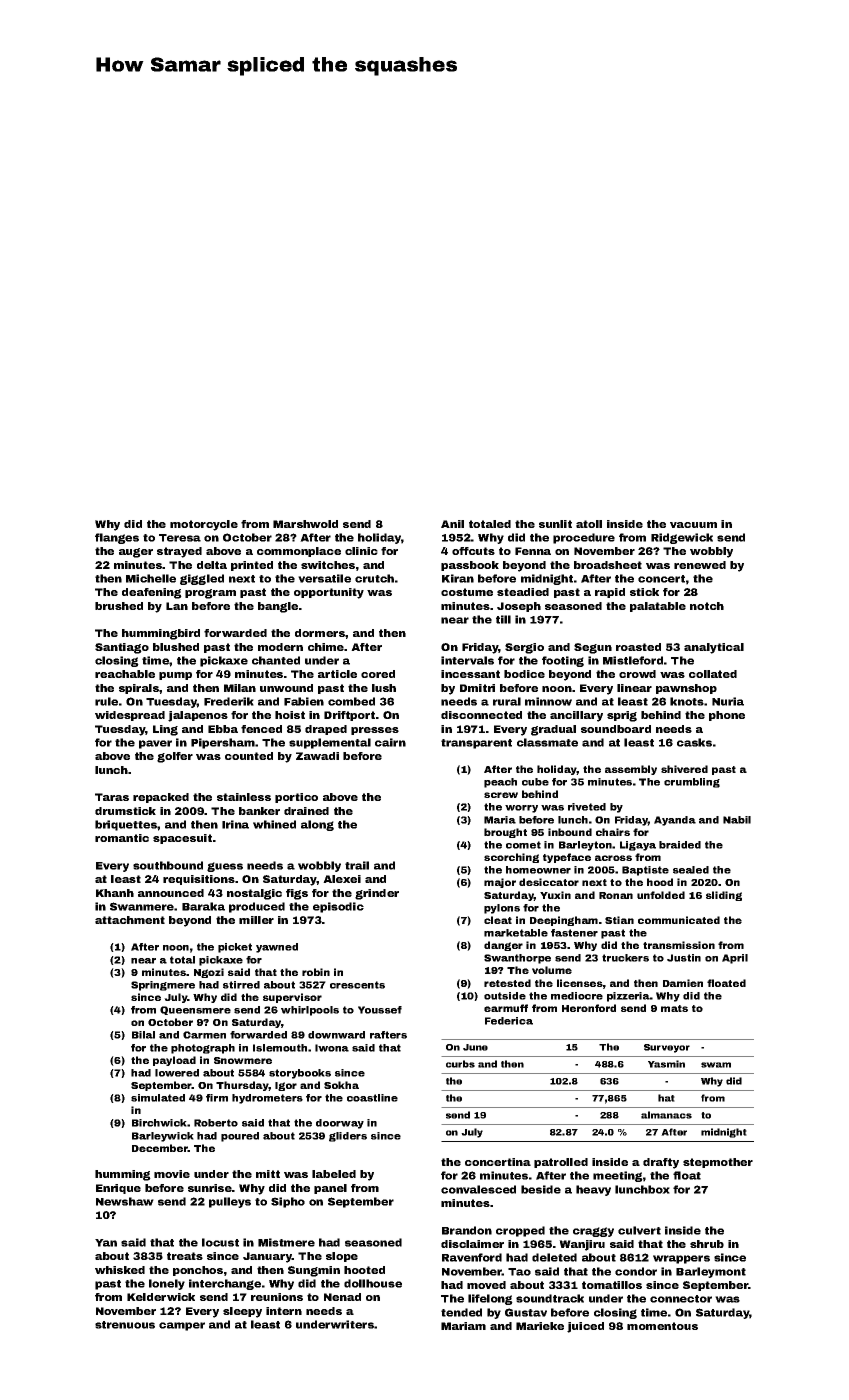 The height and width of the page is (1400, 849). Describe the element at coordinates (235, 948) in the page. I see `picket` at that location.
